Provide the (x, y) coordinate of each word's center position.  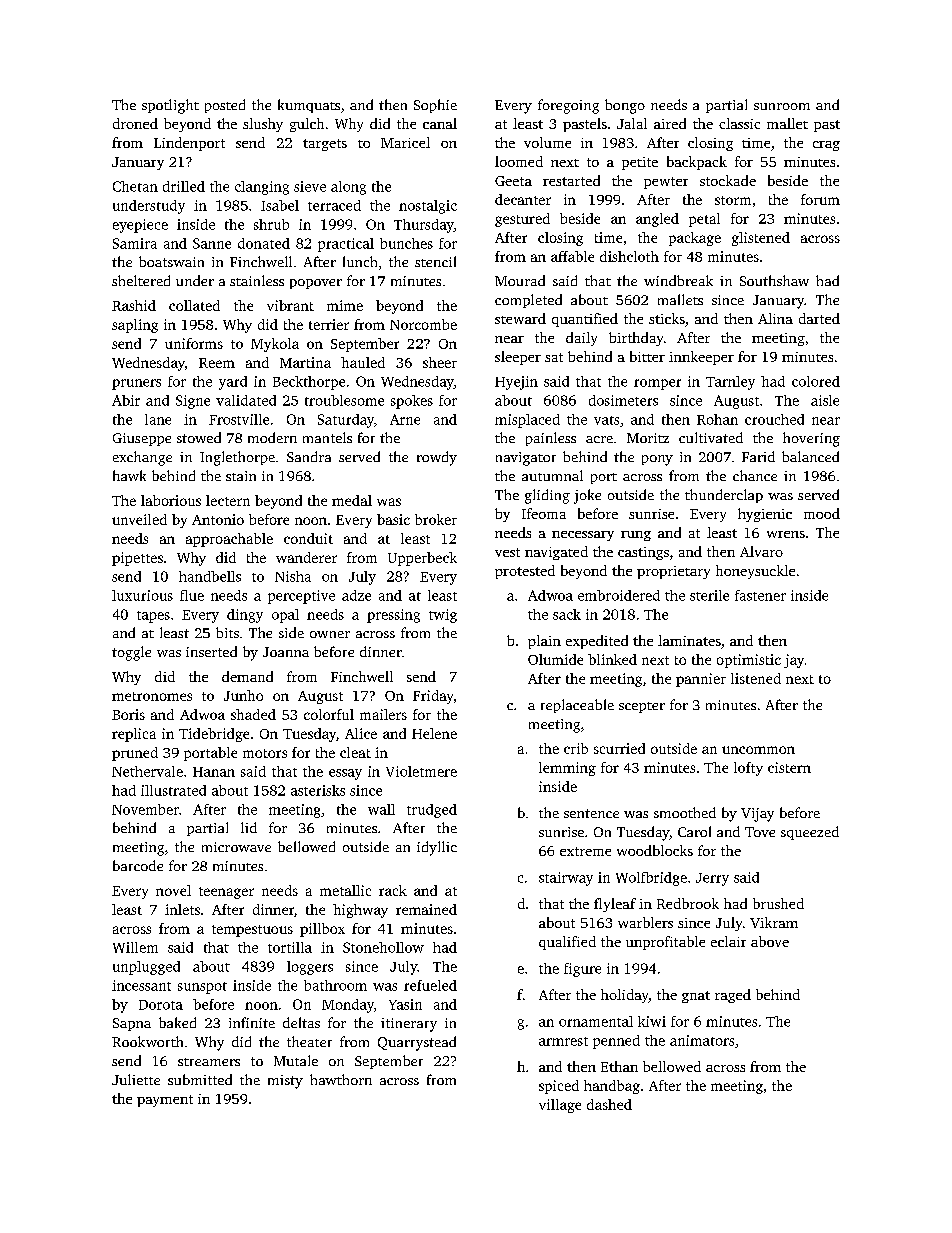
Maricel (405, 142)
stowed (199, 437)
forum (820, 199)
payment (165, 1101)
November (145, 809)
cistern (789, 767)
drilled (184, 186)
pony (657, 460)
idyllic (437, 848)
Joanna (286, 652)
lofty (748, 769)
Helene (434, 733)
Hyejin (516, 383)
